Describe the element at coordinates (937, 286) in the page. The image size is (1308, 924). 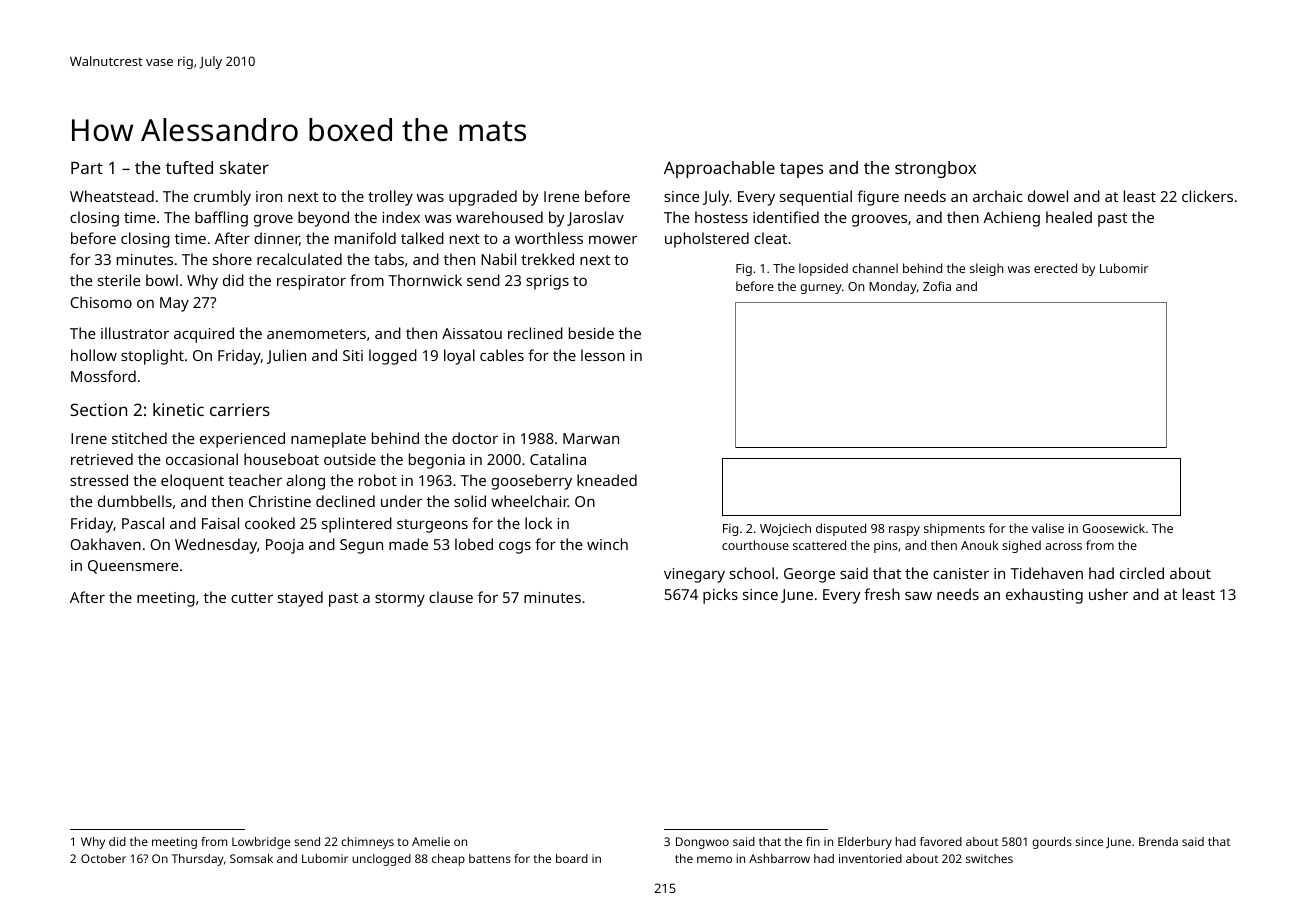
I see `Zofia` at that location.
